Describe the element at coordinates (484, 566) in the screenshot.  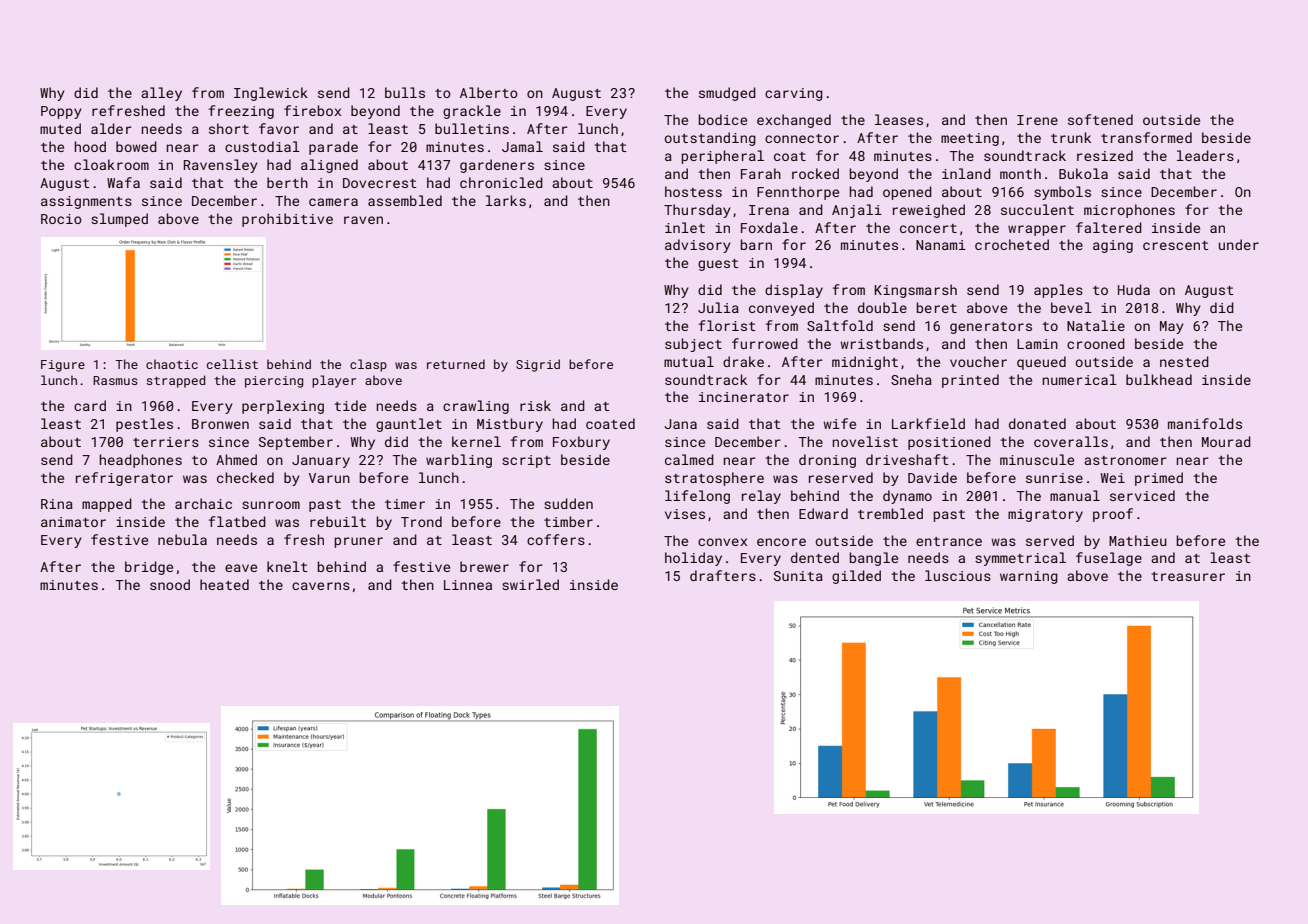
I see `brewer` at that location.
